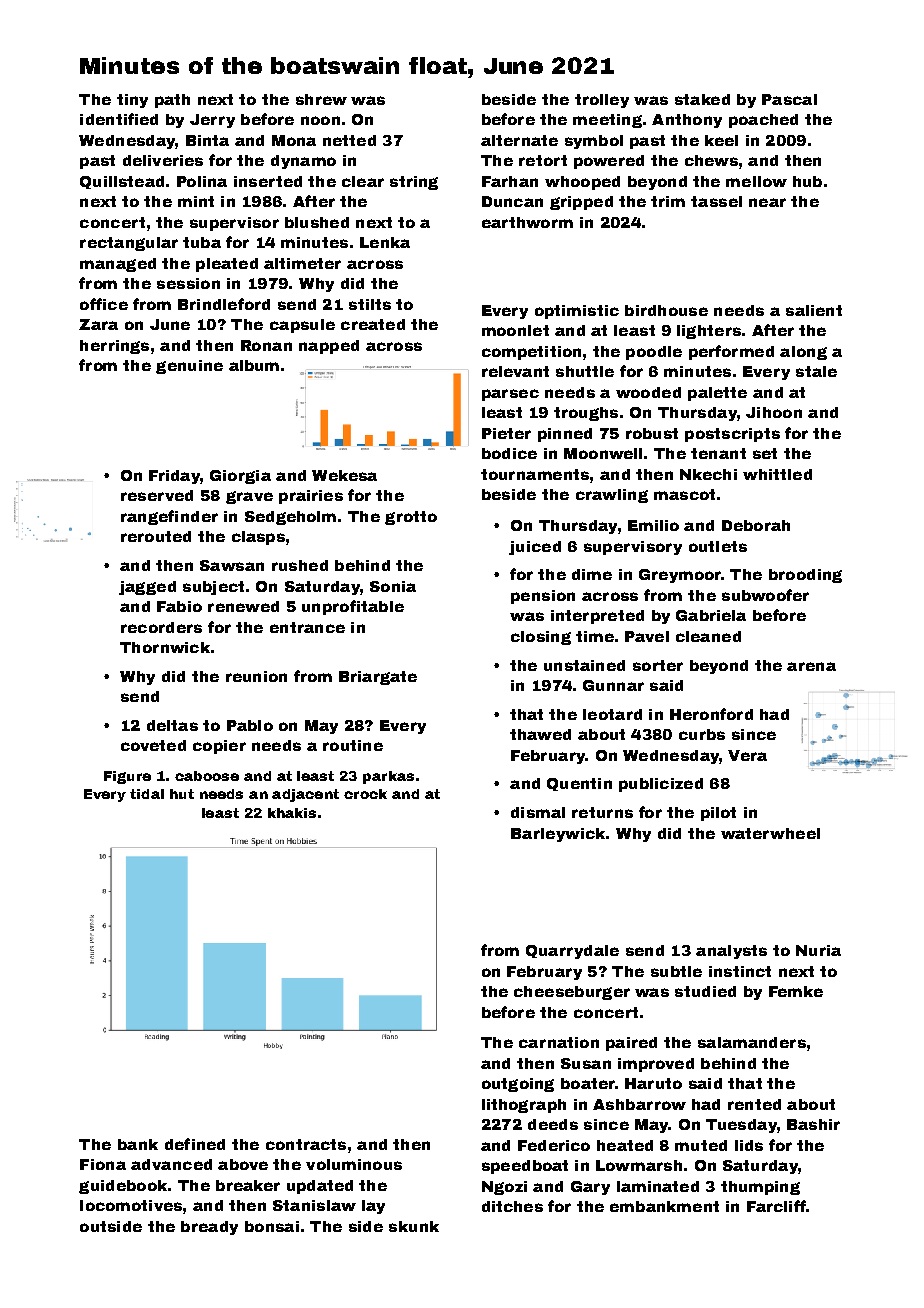  I want to click on Nuria, so click(818, 950).
